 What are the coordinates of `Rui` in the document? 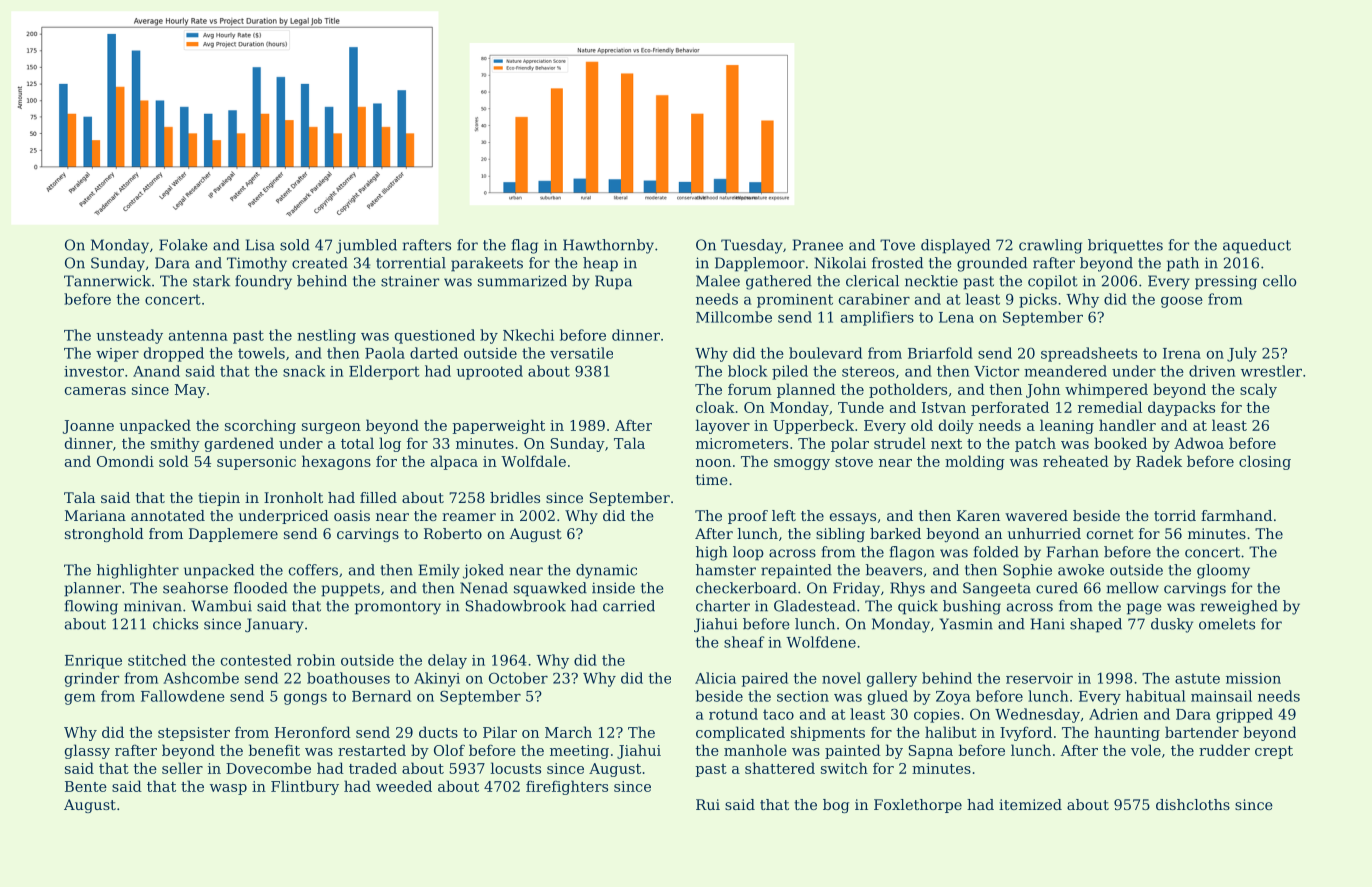 It's located at (708, 804).
